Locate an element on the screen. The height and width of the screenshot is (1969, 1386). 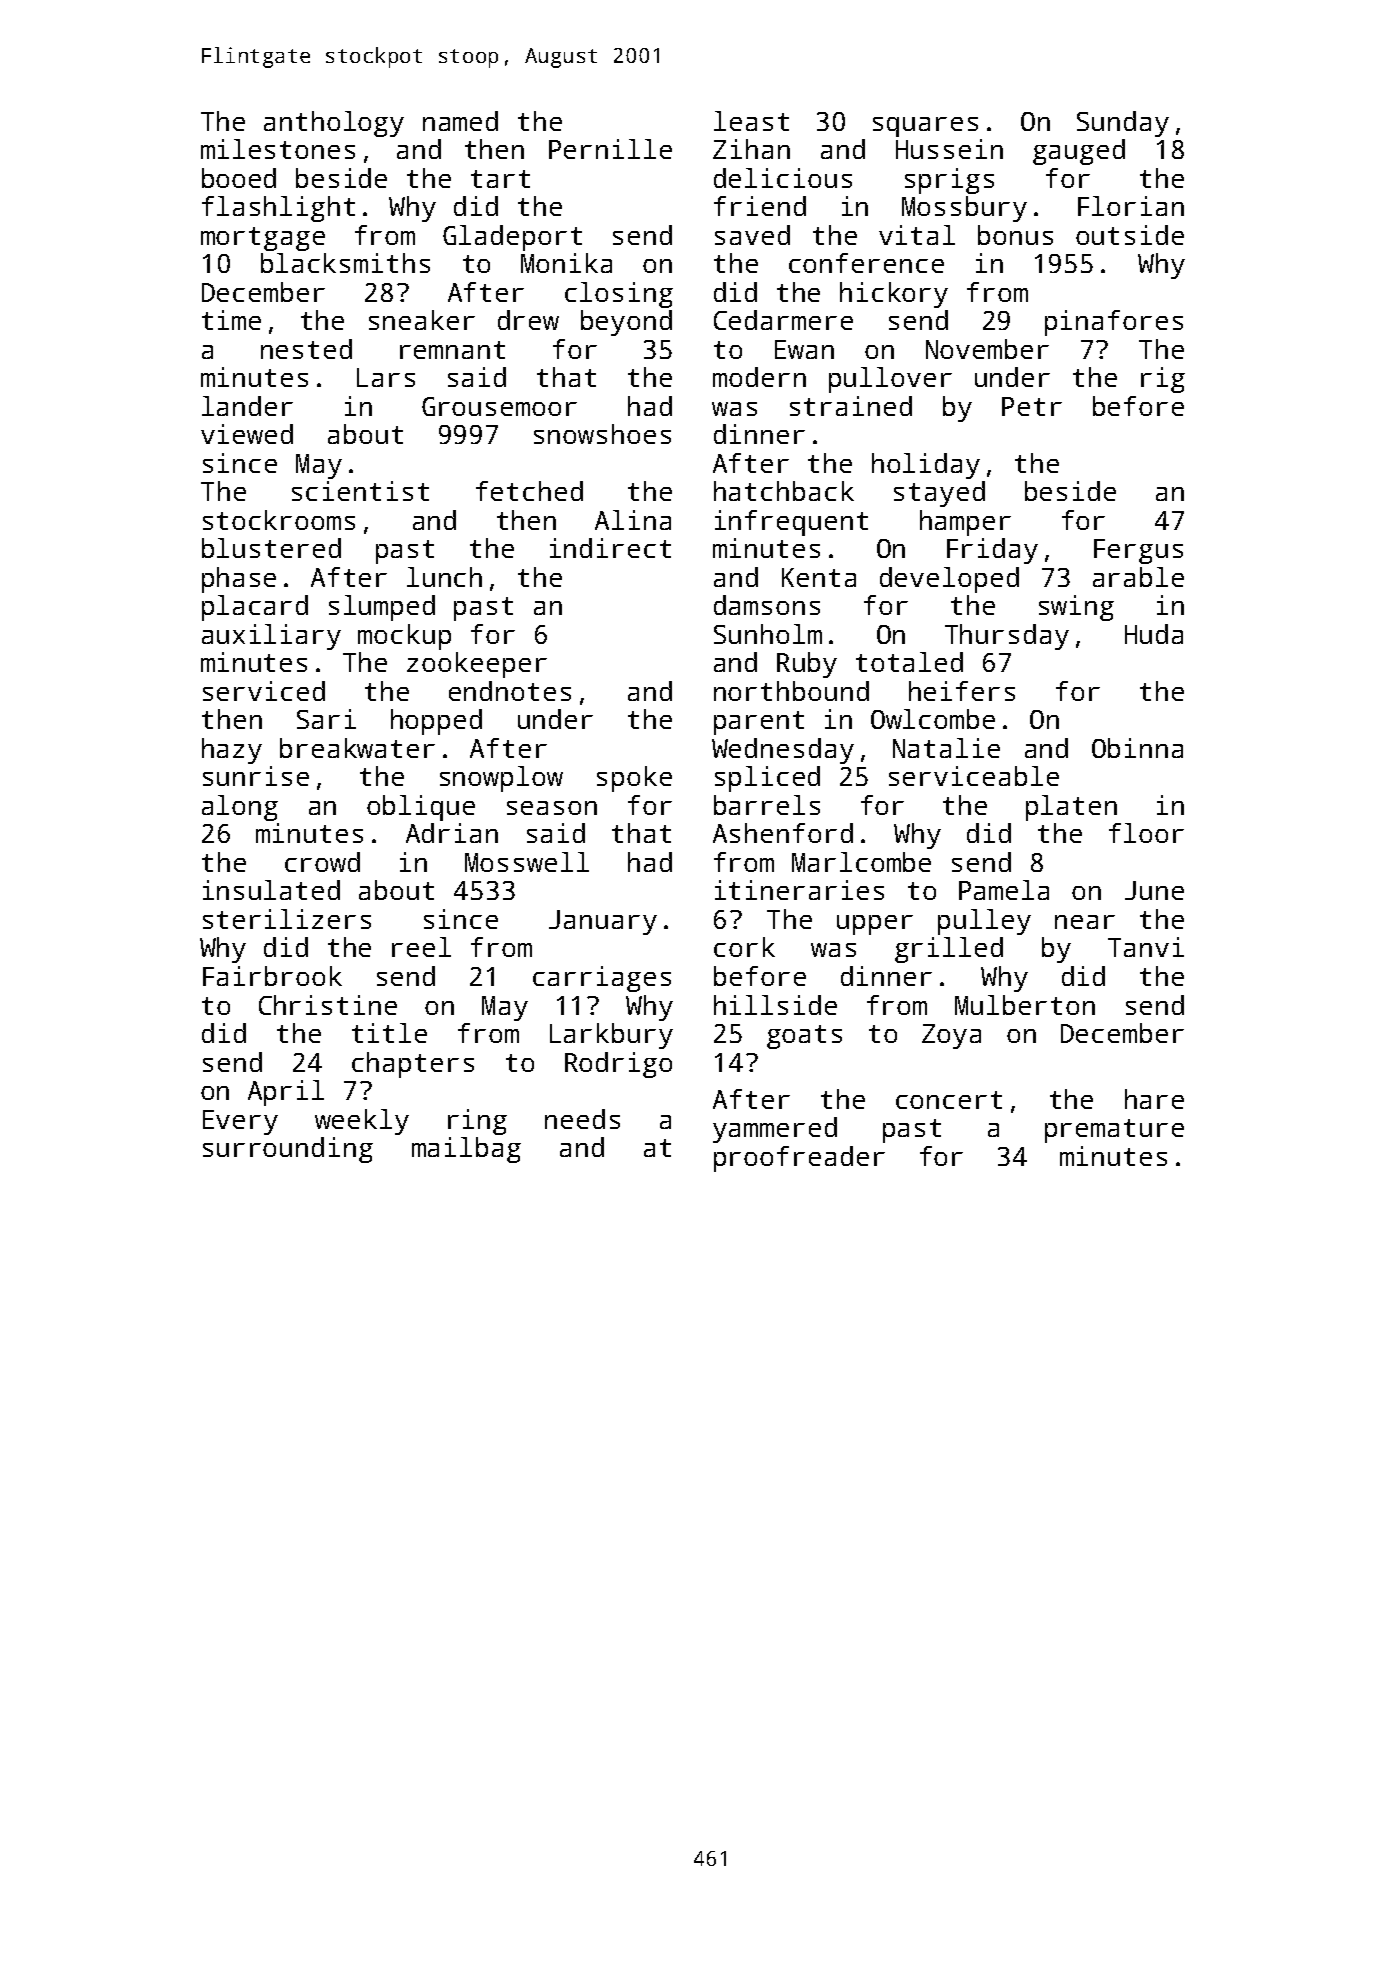
named is located at coordinates (460, 121).
